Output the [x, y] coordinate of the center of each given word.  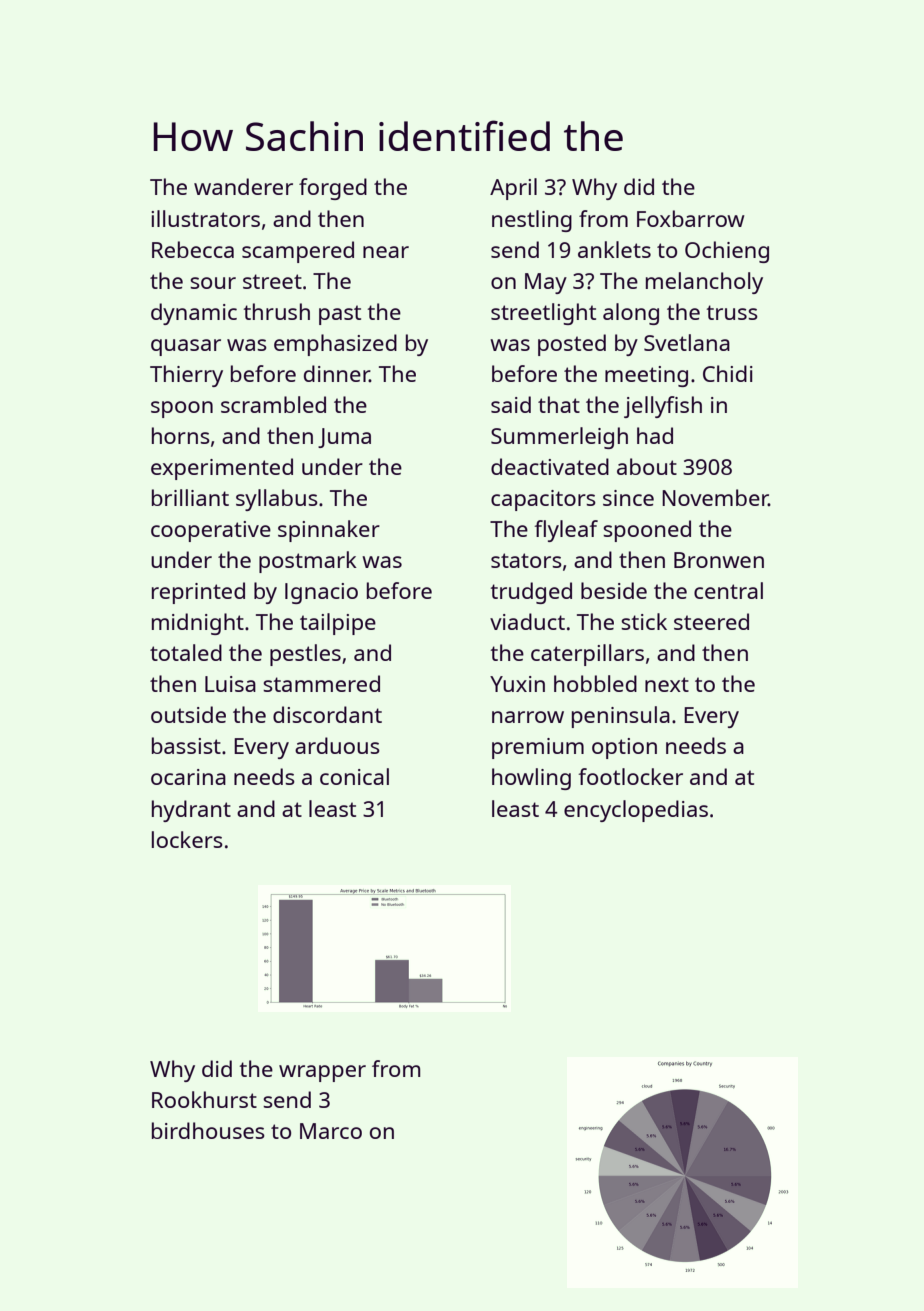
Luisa [230, 684]
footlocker [630, 776]
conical [354, 776]
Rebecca [193, 249]
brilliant [190, 497]
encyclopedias [636, 811]
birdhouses [208, 1130]
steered [711, 621]
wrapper [322, 1073]
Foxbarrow [691, 218]
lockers [187, 839]
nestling [532, 221]
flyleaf [566, 531]
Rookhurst [204, 1099]
